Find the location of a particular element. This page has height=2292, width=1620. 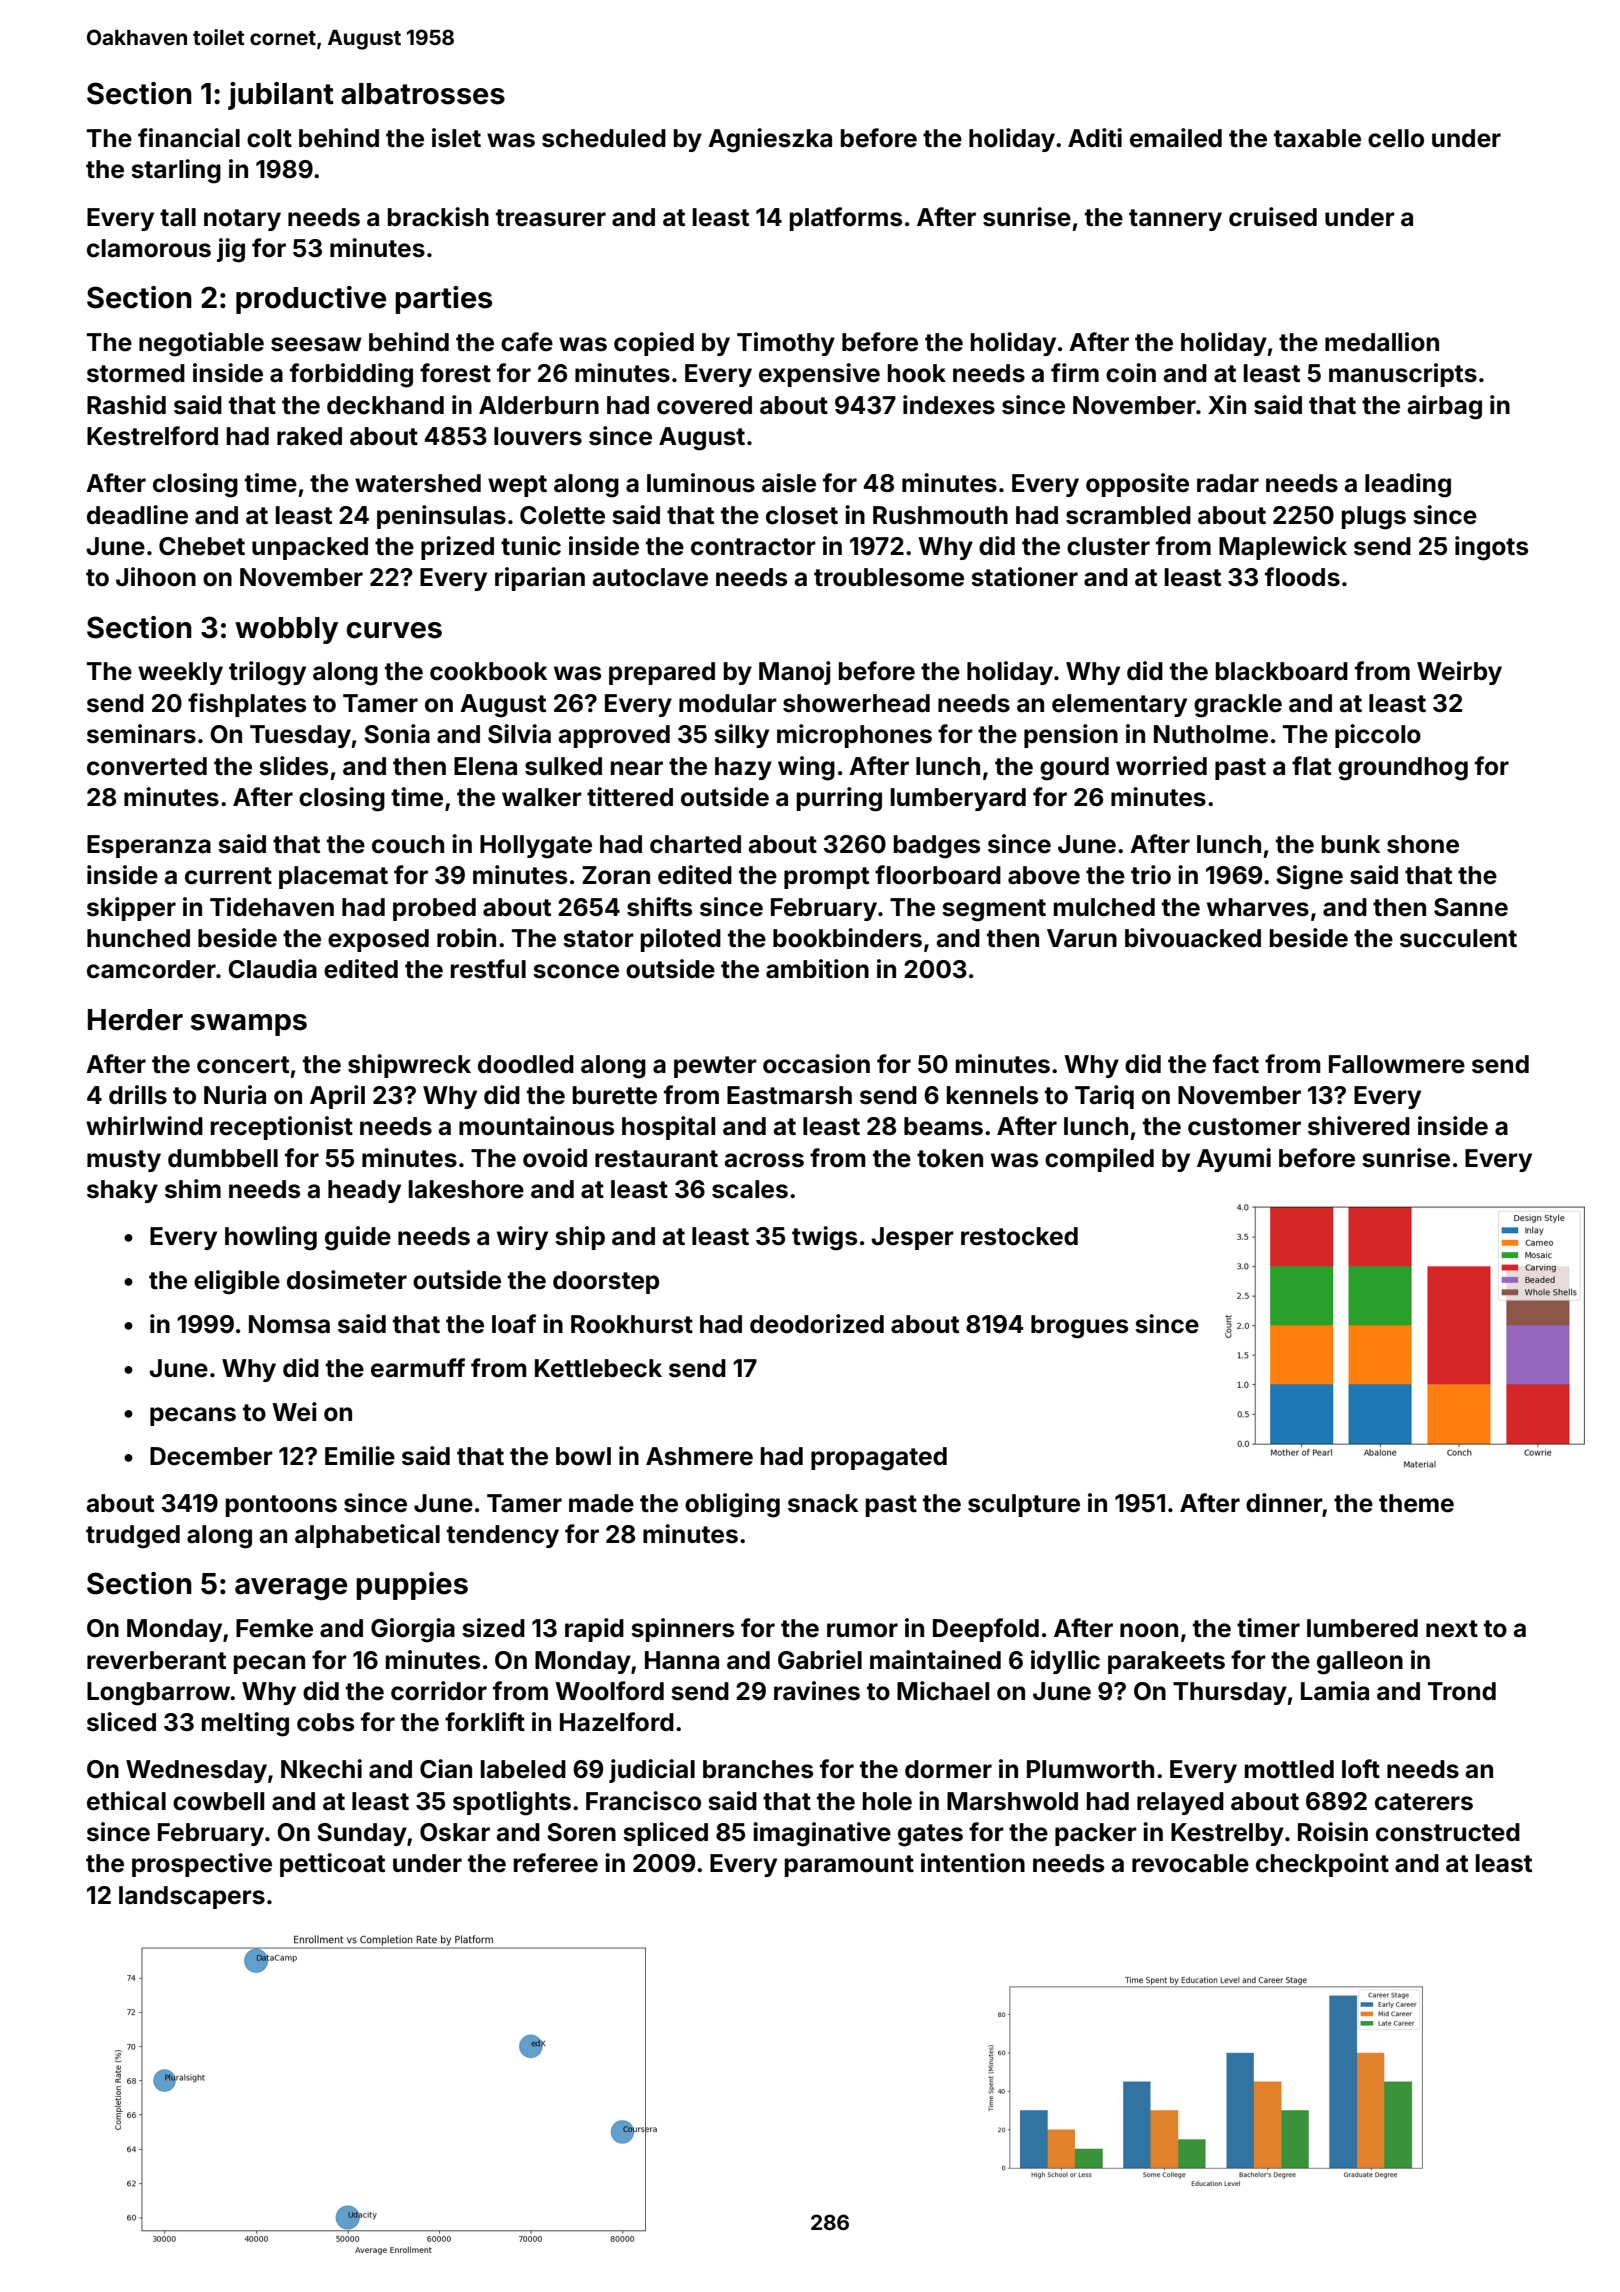

Xin is located at coordinates (1227, 404).
